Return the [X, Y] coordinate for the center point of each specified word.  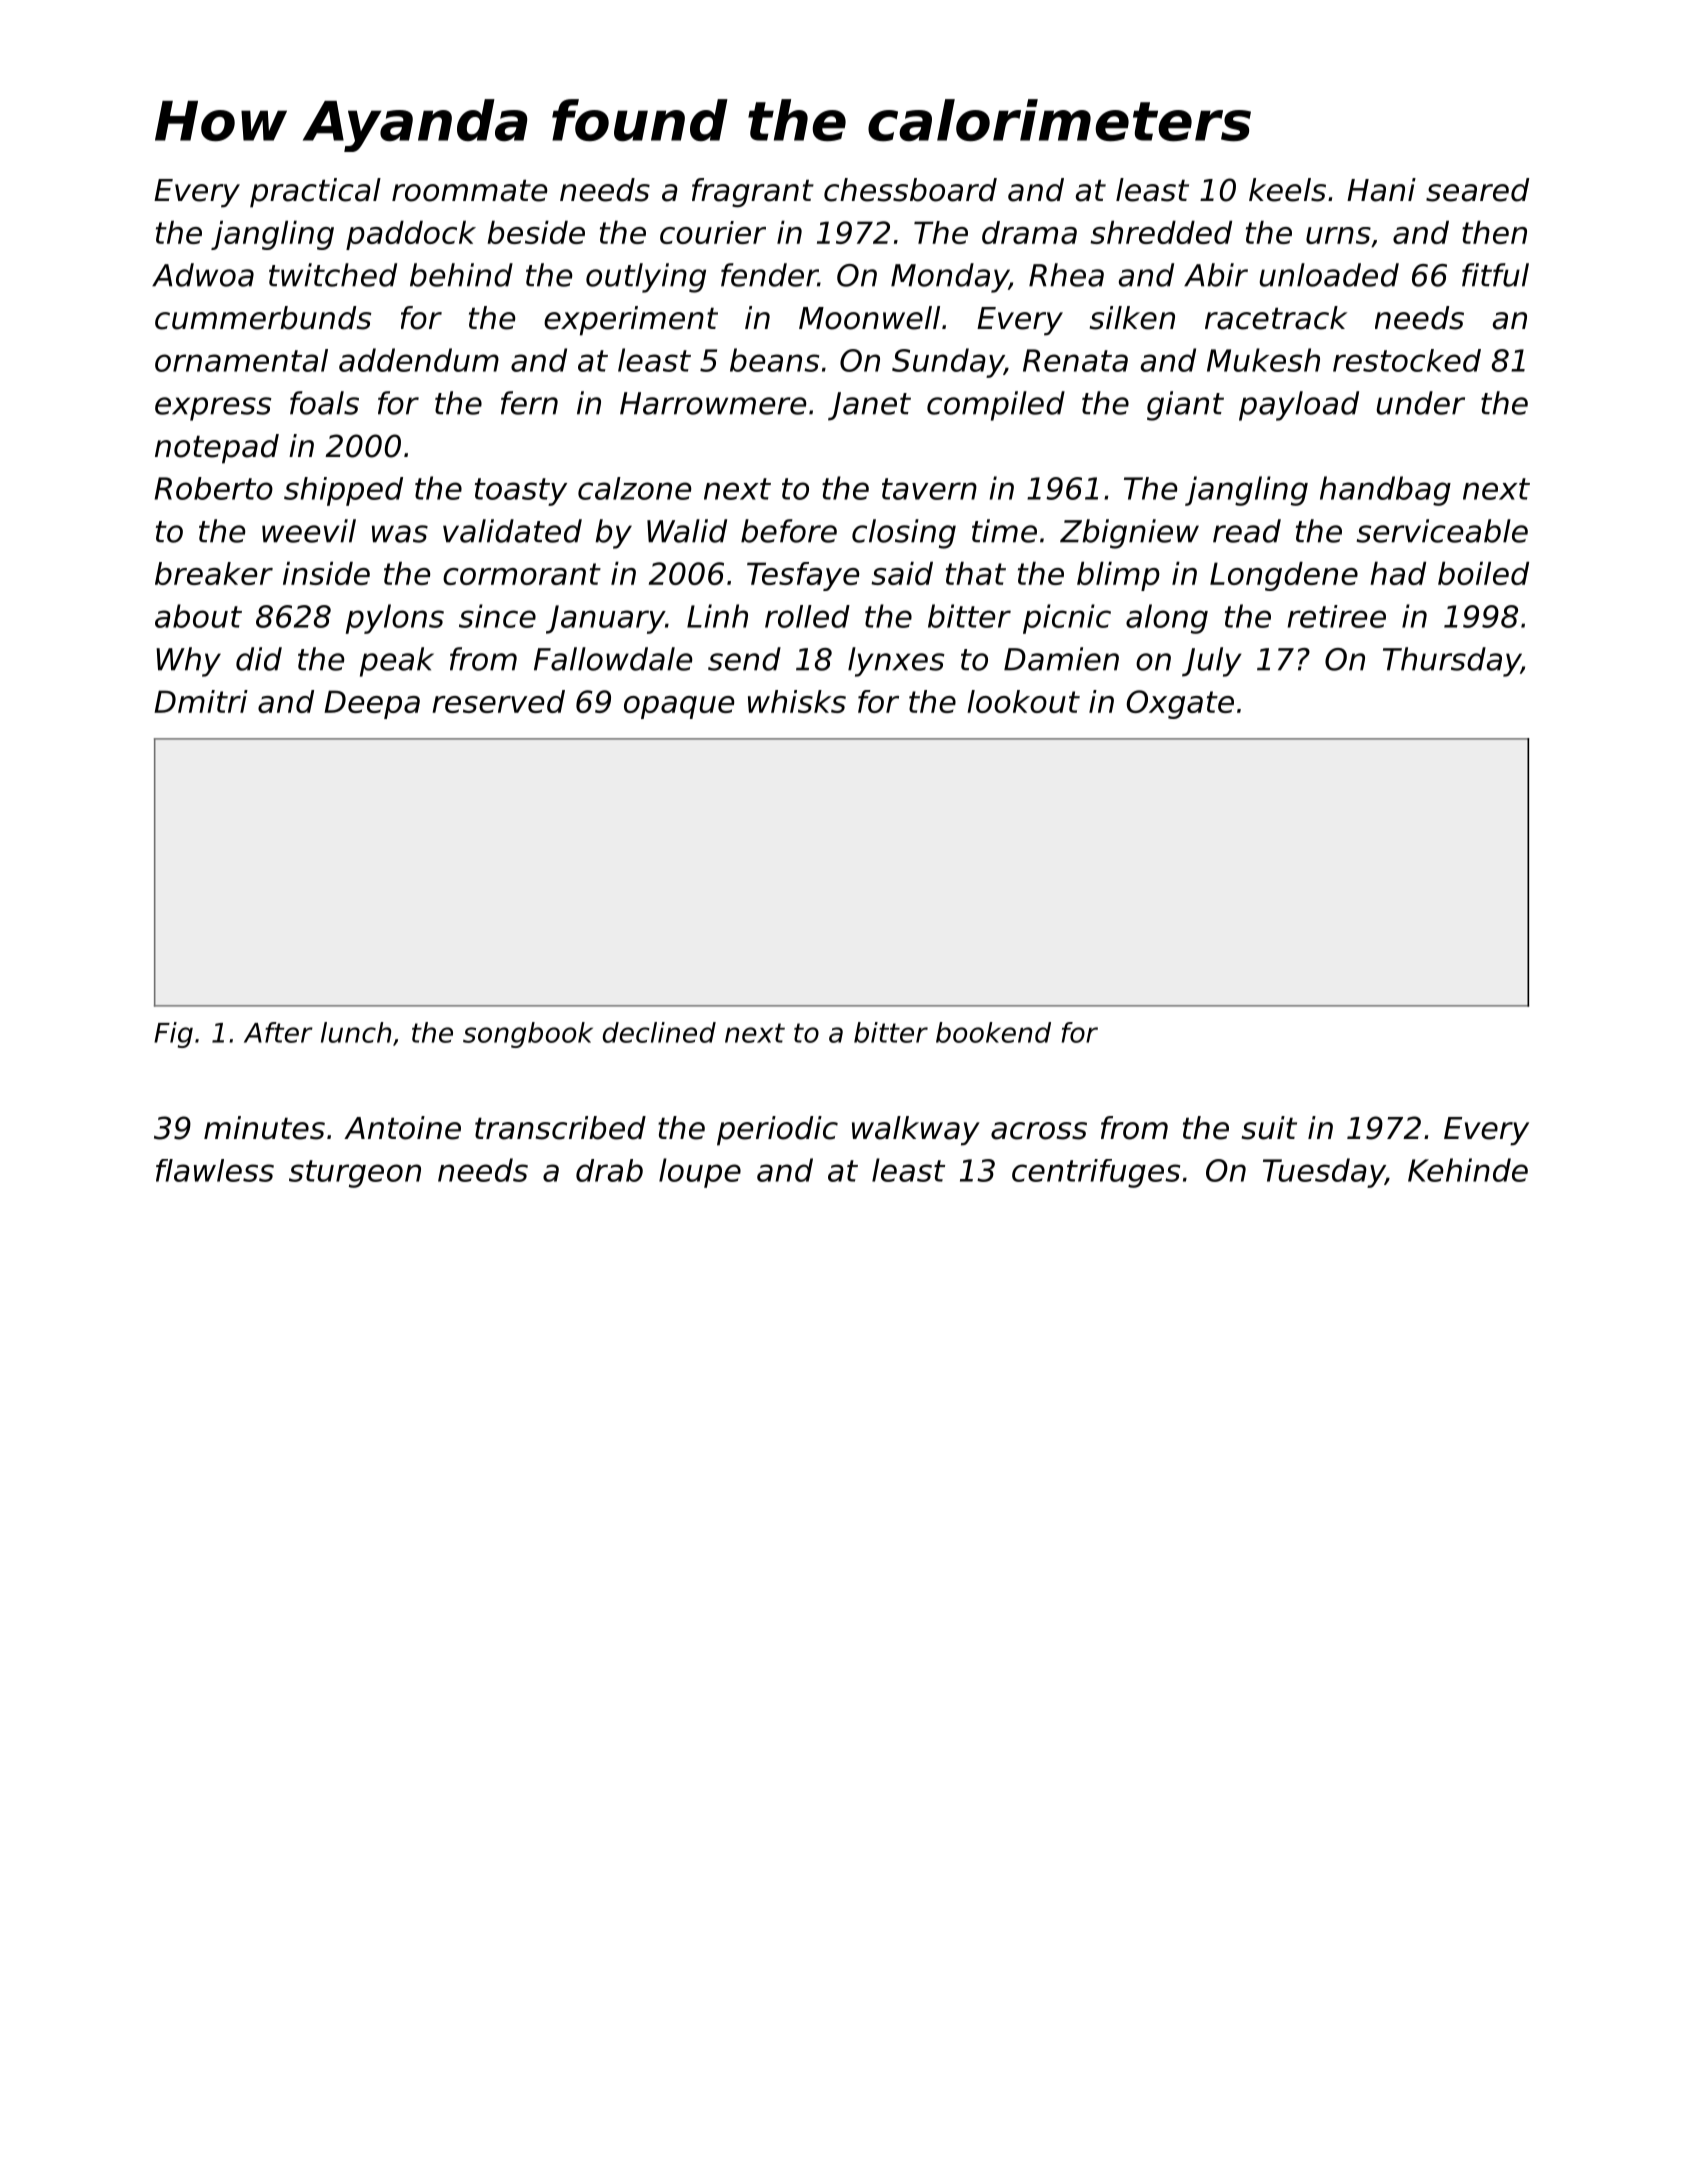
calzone [634, 488]
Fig [173, 1035]
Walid [687, 531]
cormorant [522, 574]
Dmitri [201, 701]
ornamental [241, 360]
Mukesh [1263, 360]
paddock [411, 235]
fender [769, 275]
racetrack [1276, 318]
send [744, 659]
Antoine [402, 1128]
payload [1299, 406]
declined [659, 1032]
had [1398, 573]
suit [1269, 1128]
